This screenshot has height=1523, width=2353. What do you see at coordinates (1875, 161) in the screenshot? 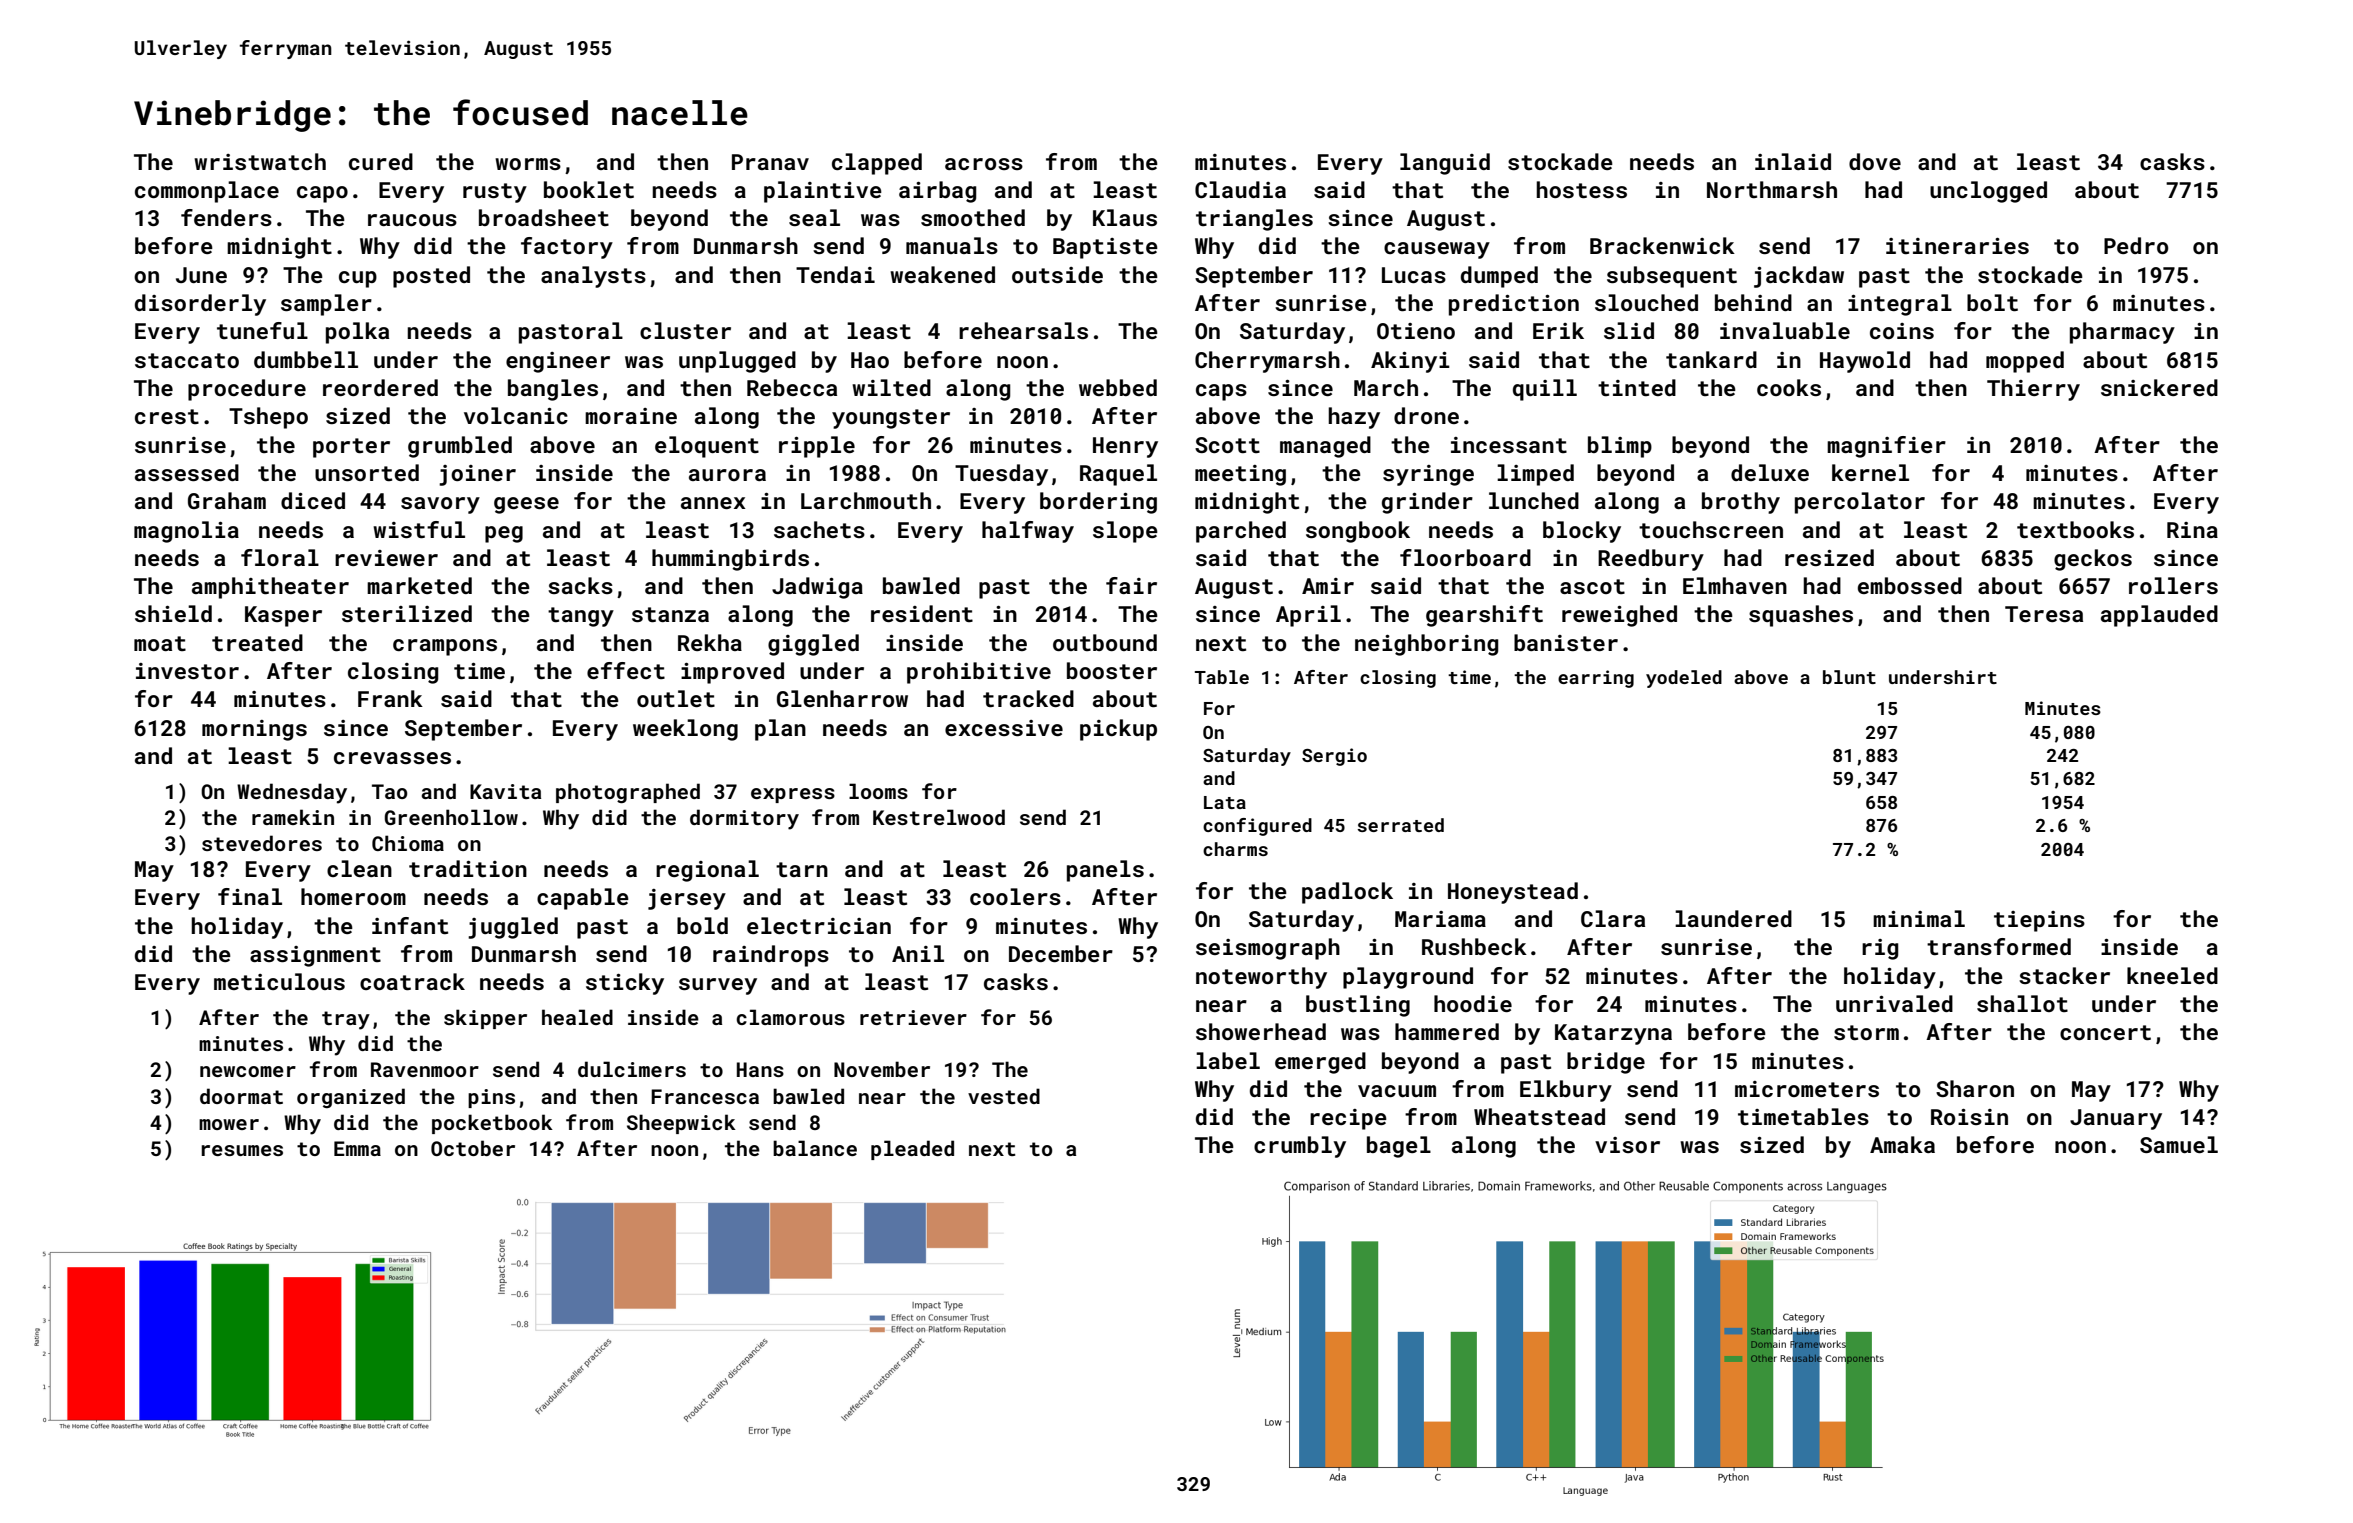
I see `dove` at bounding box center [1875, 161].
